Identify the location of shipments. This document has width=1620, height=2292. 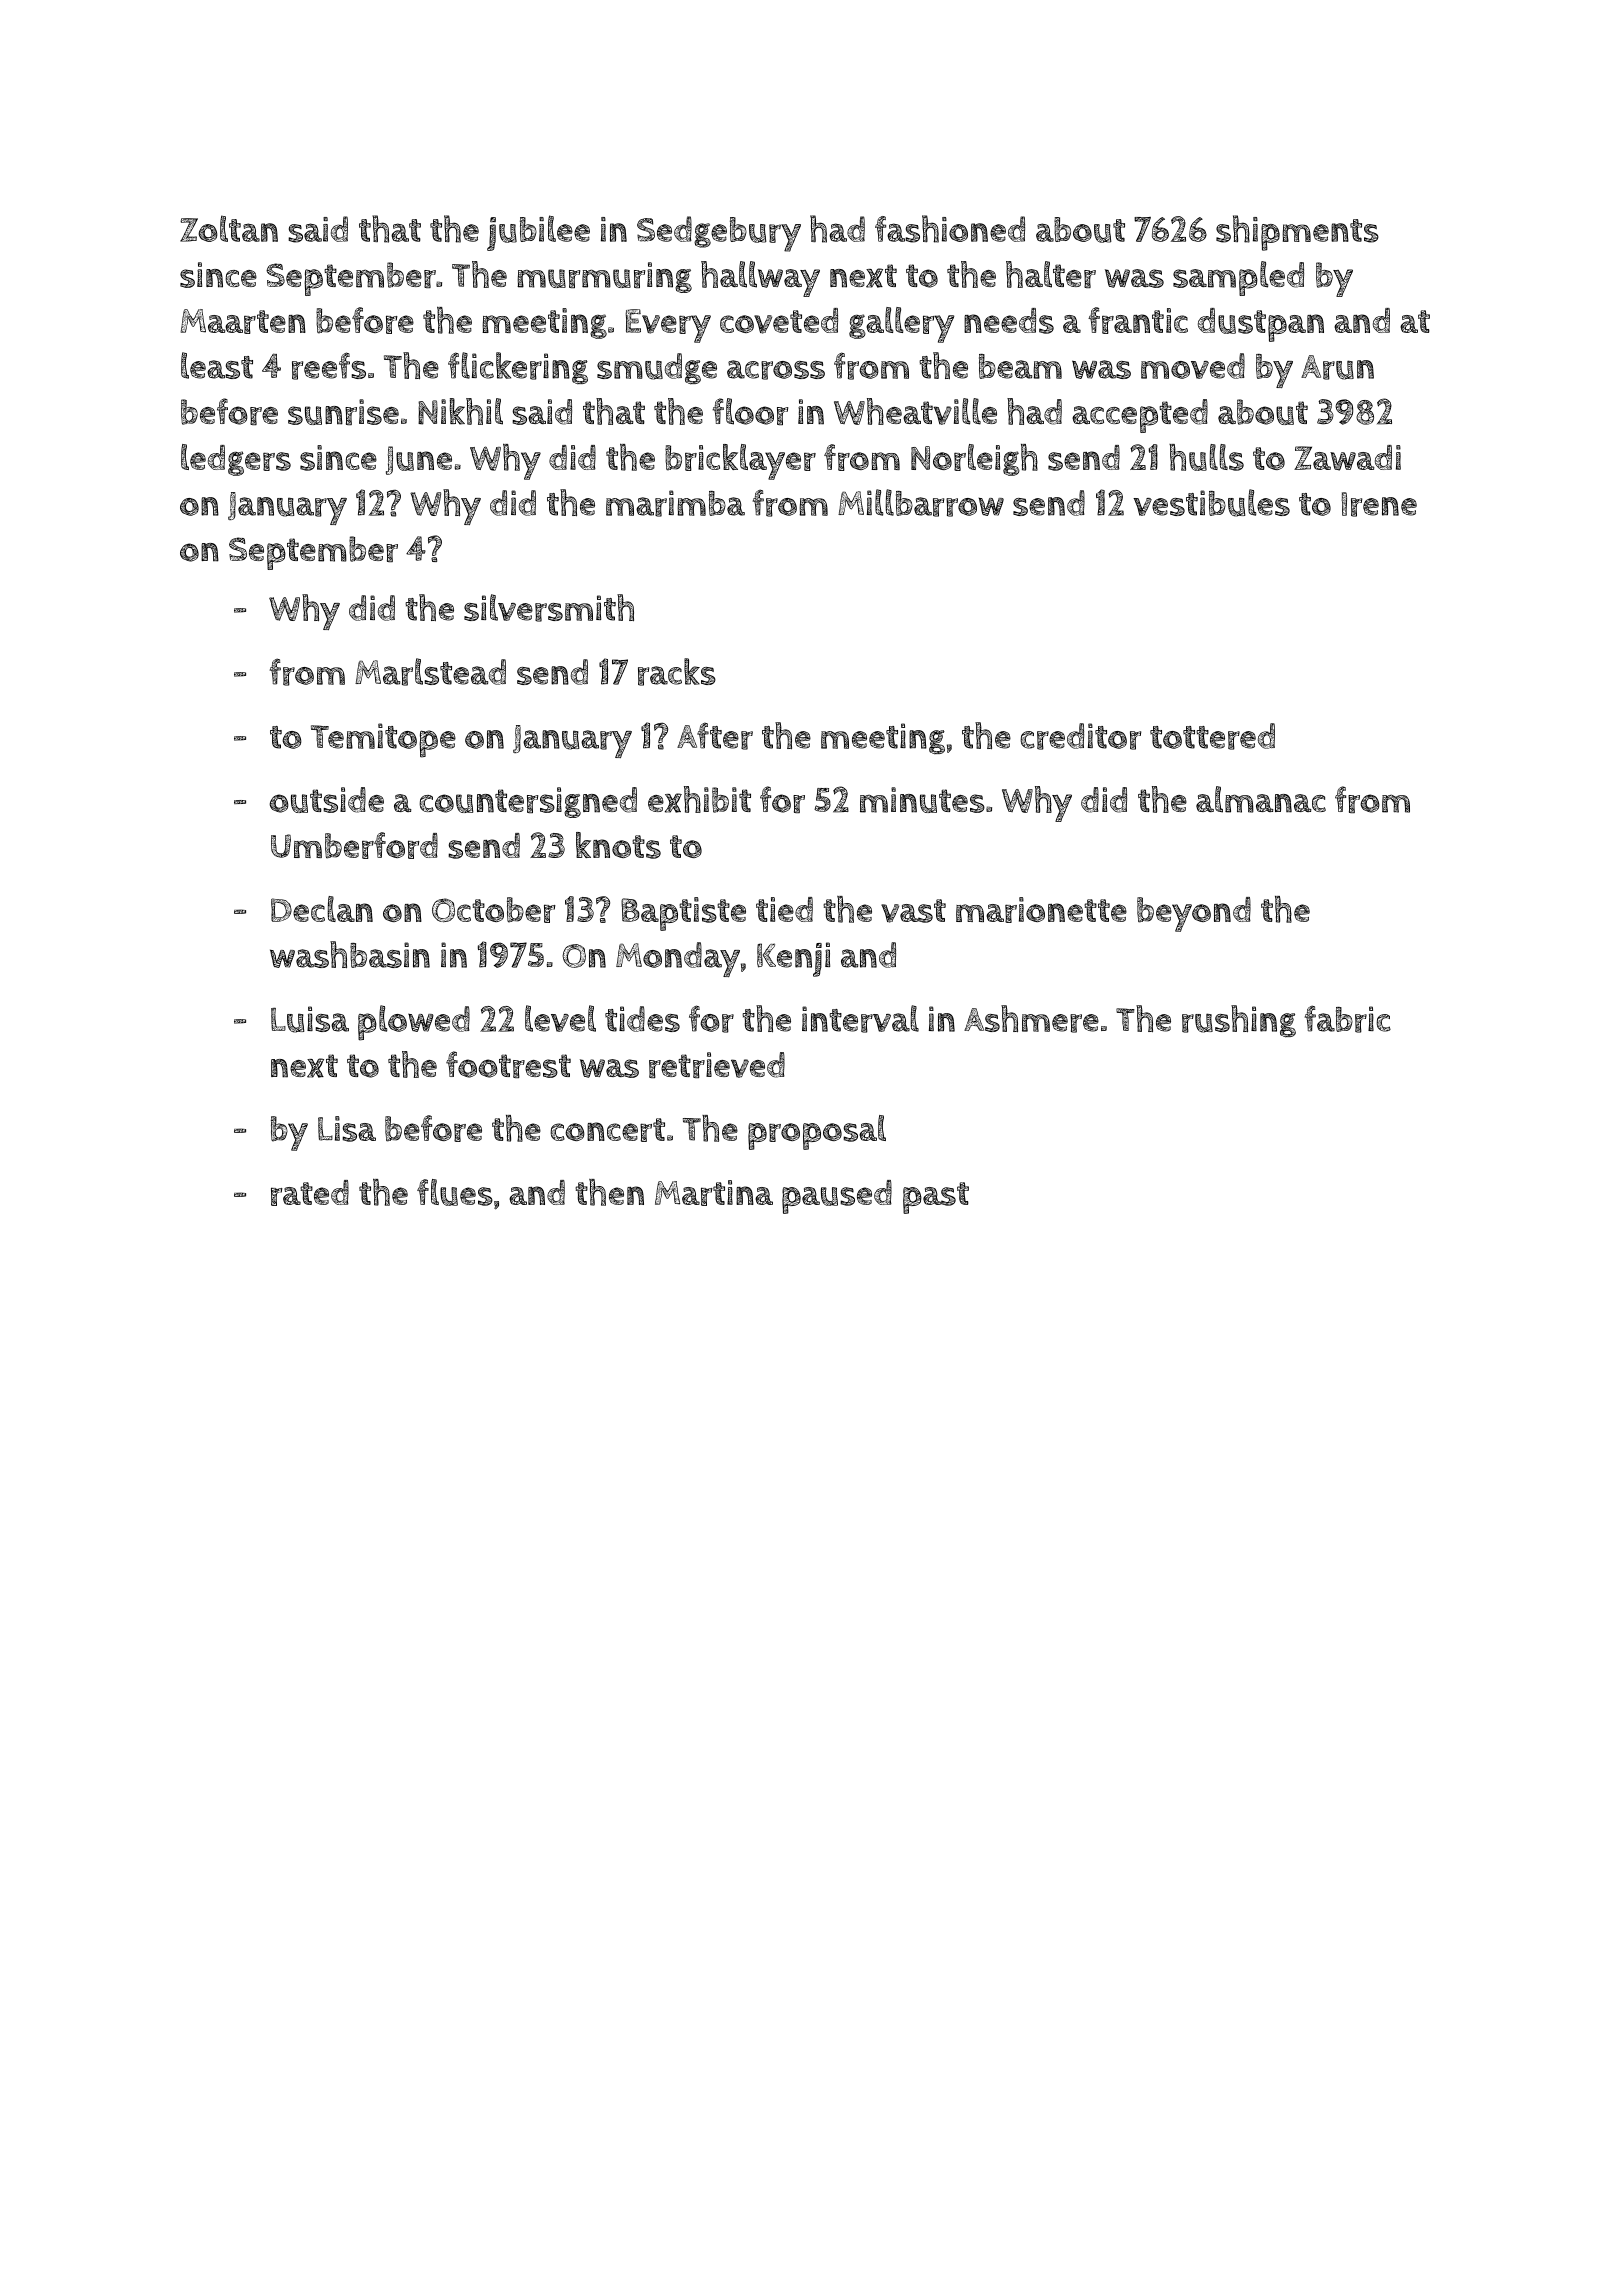
(1297, 233).
